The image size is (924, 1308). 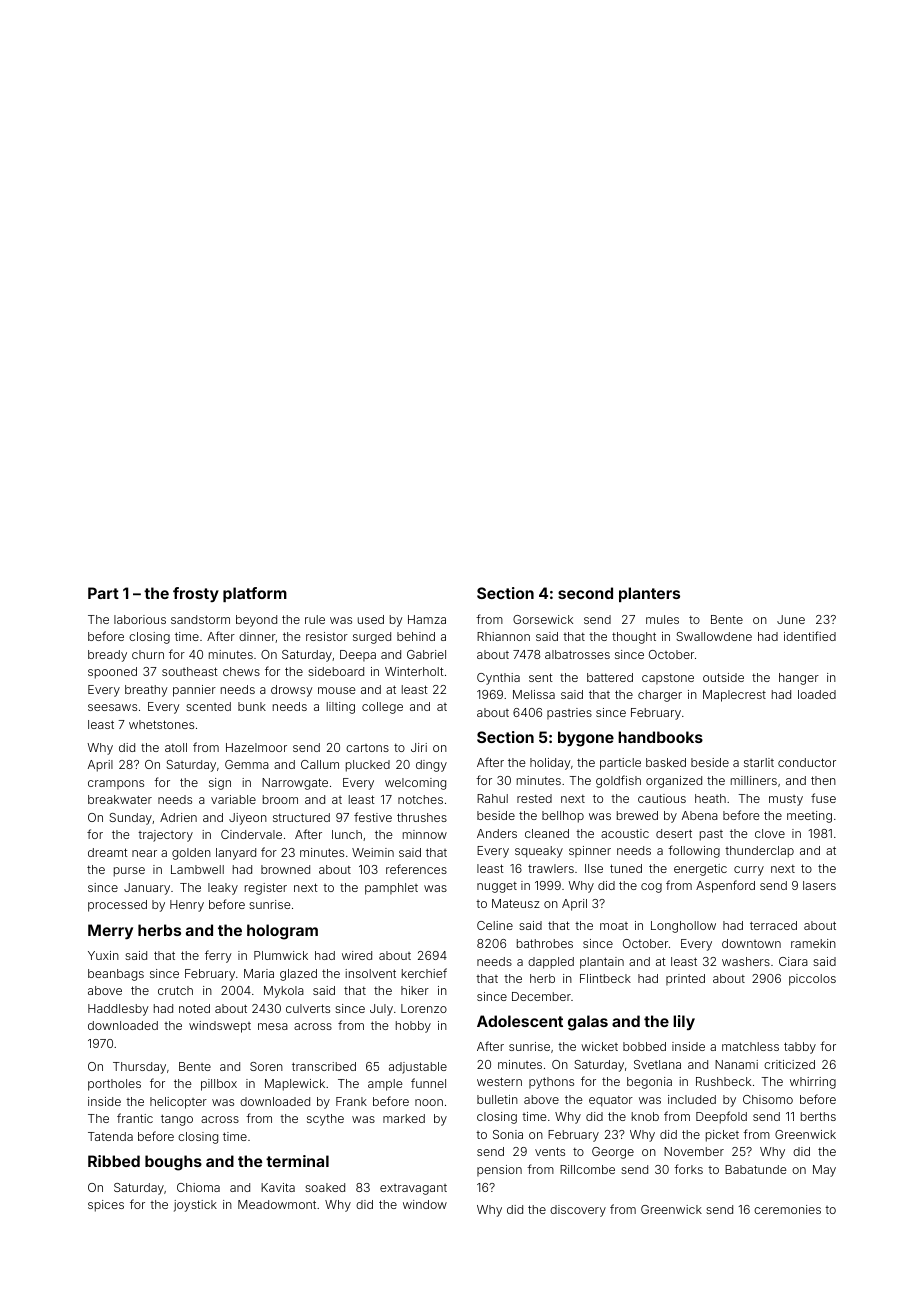 What do you see at coordinates (551, 963) in the screenshot?
I see `dappled` at bounding box center [551, 963].
